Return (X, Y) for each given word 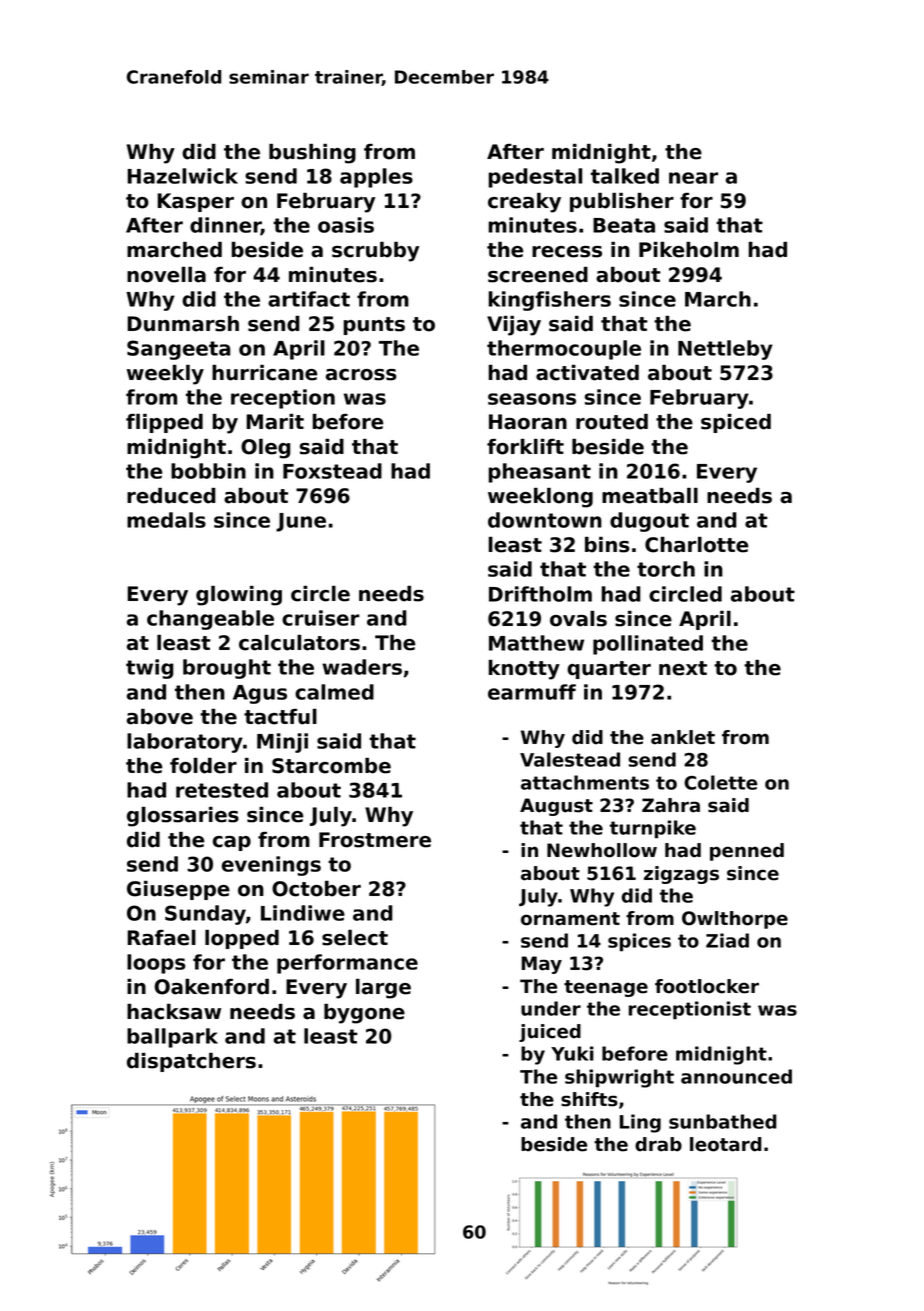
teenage (606, 988)
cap (232, 843)
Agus (260, 694)
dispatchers (191, 1062)
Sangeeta (178, 350)
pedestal (535, 178)
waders (362, 667)
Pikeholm (689, 250)
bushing (312, 154)
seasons (532, 399)
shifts (589, 1099)
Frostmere (375, 840)
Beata (624, 225)
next (683, 668)
